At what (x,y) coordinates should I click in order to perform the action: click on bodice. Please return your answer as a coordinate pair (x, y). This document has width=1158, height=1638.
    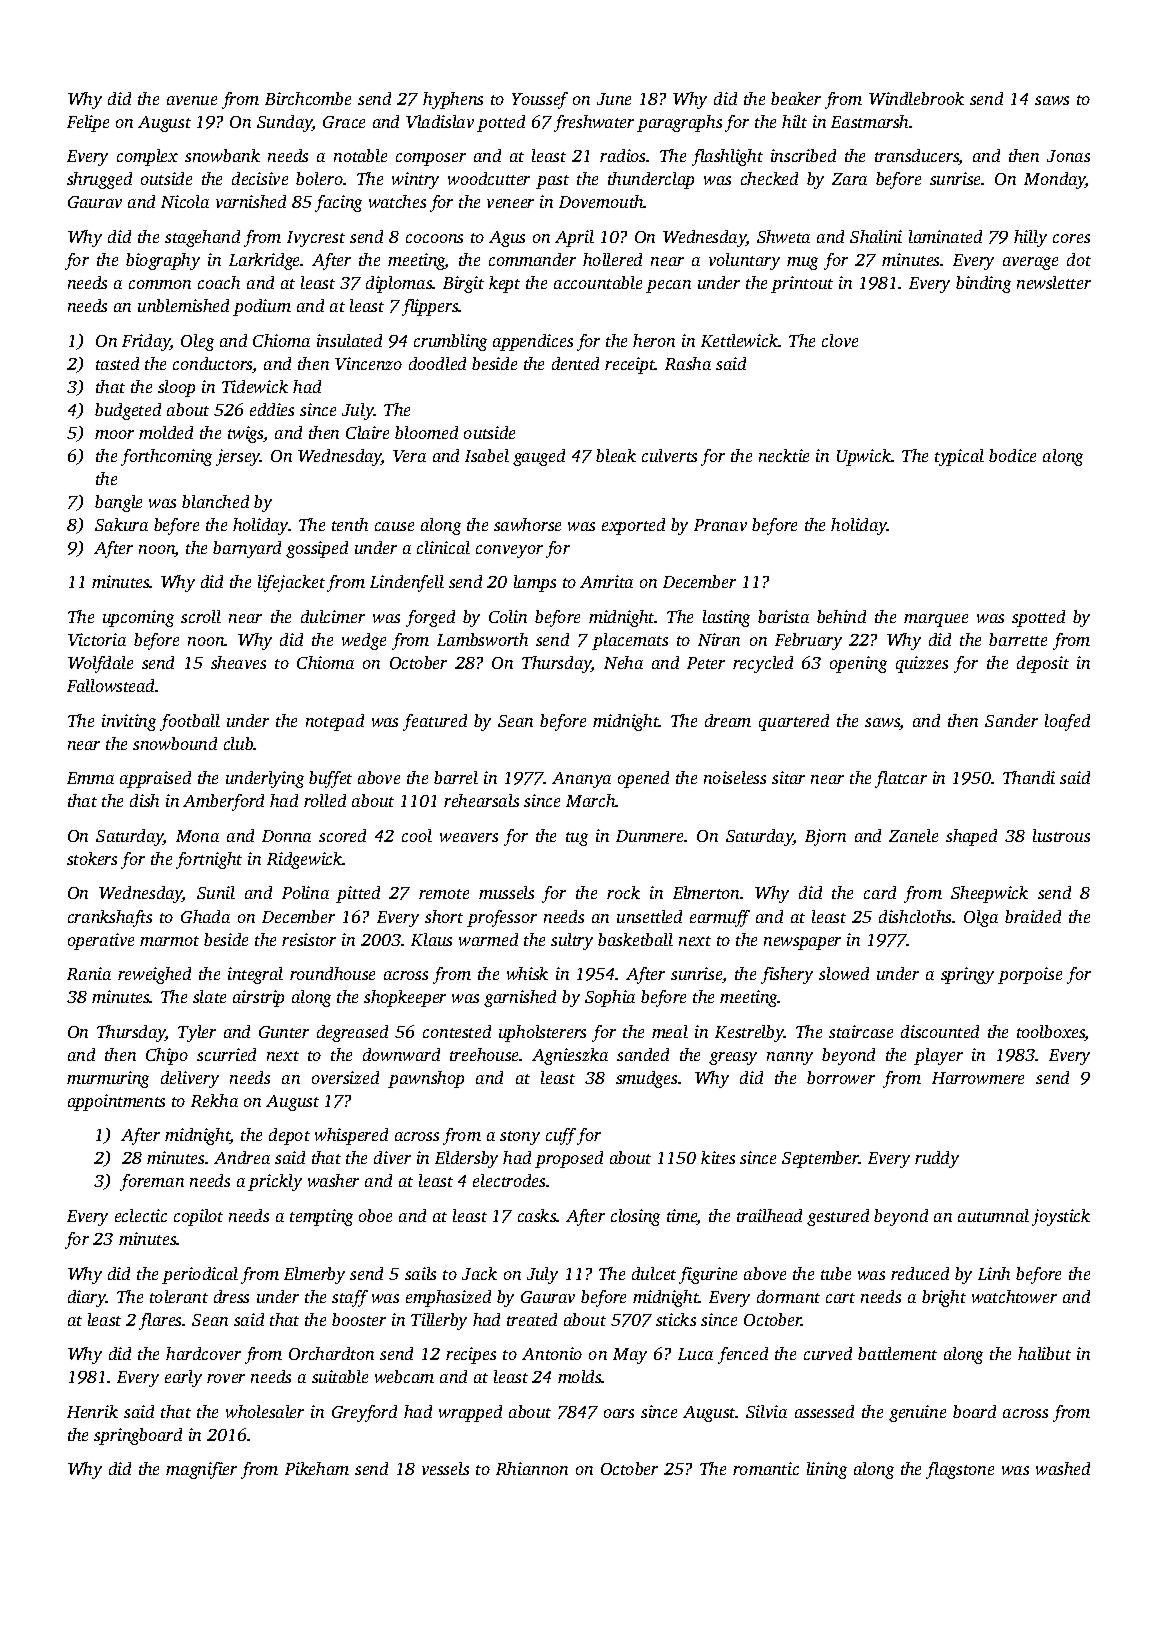
    Looking at the image, I should click on (1012, 455).
